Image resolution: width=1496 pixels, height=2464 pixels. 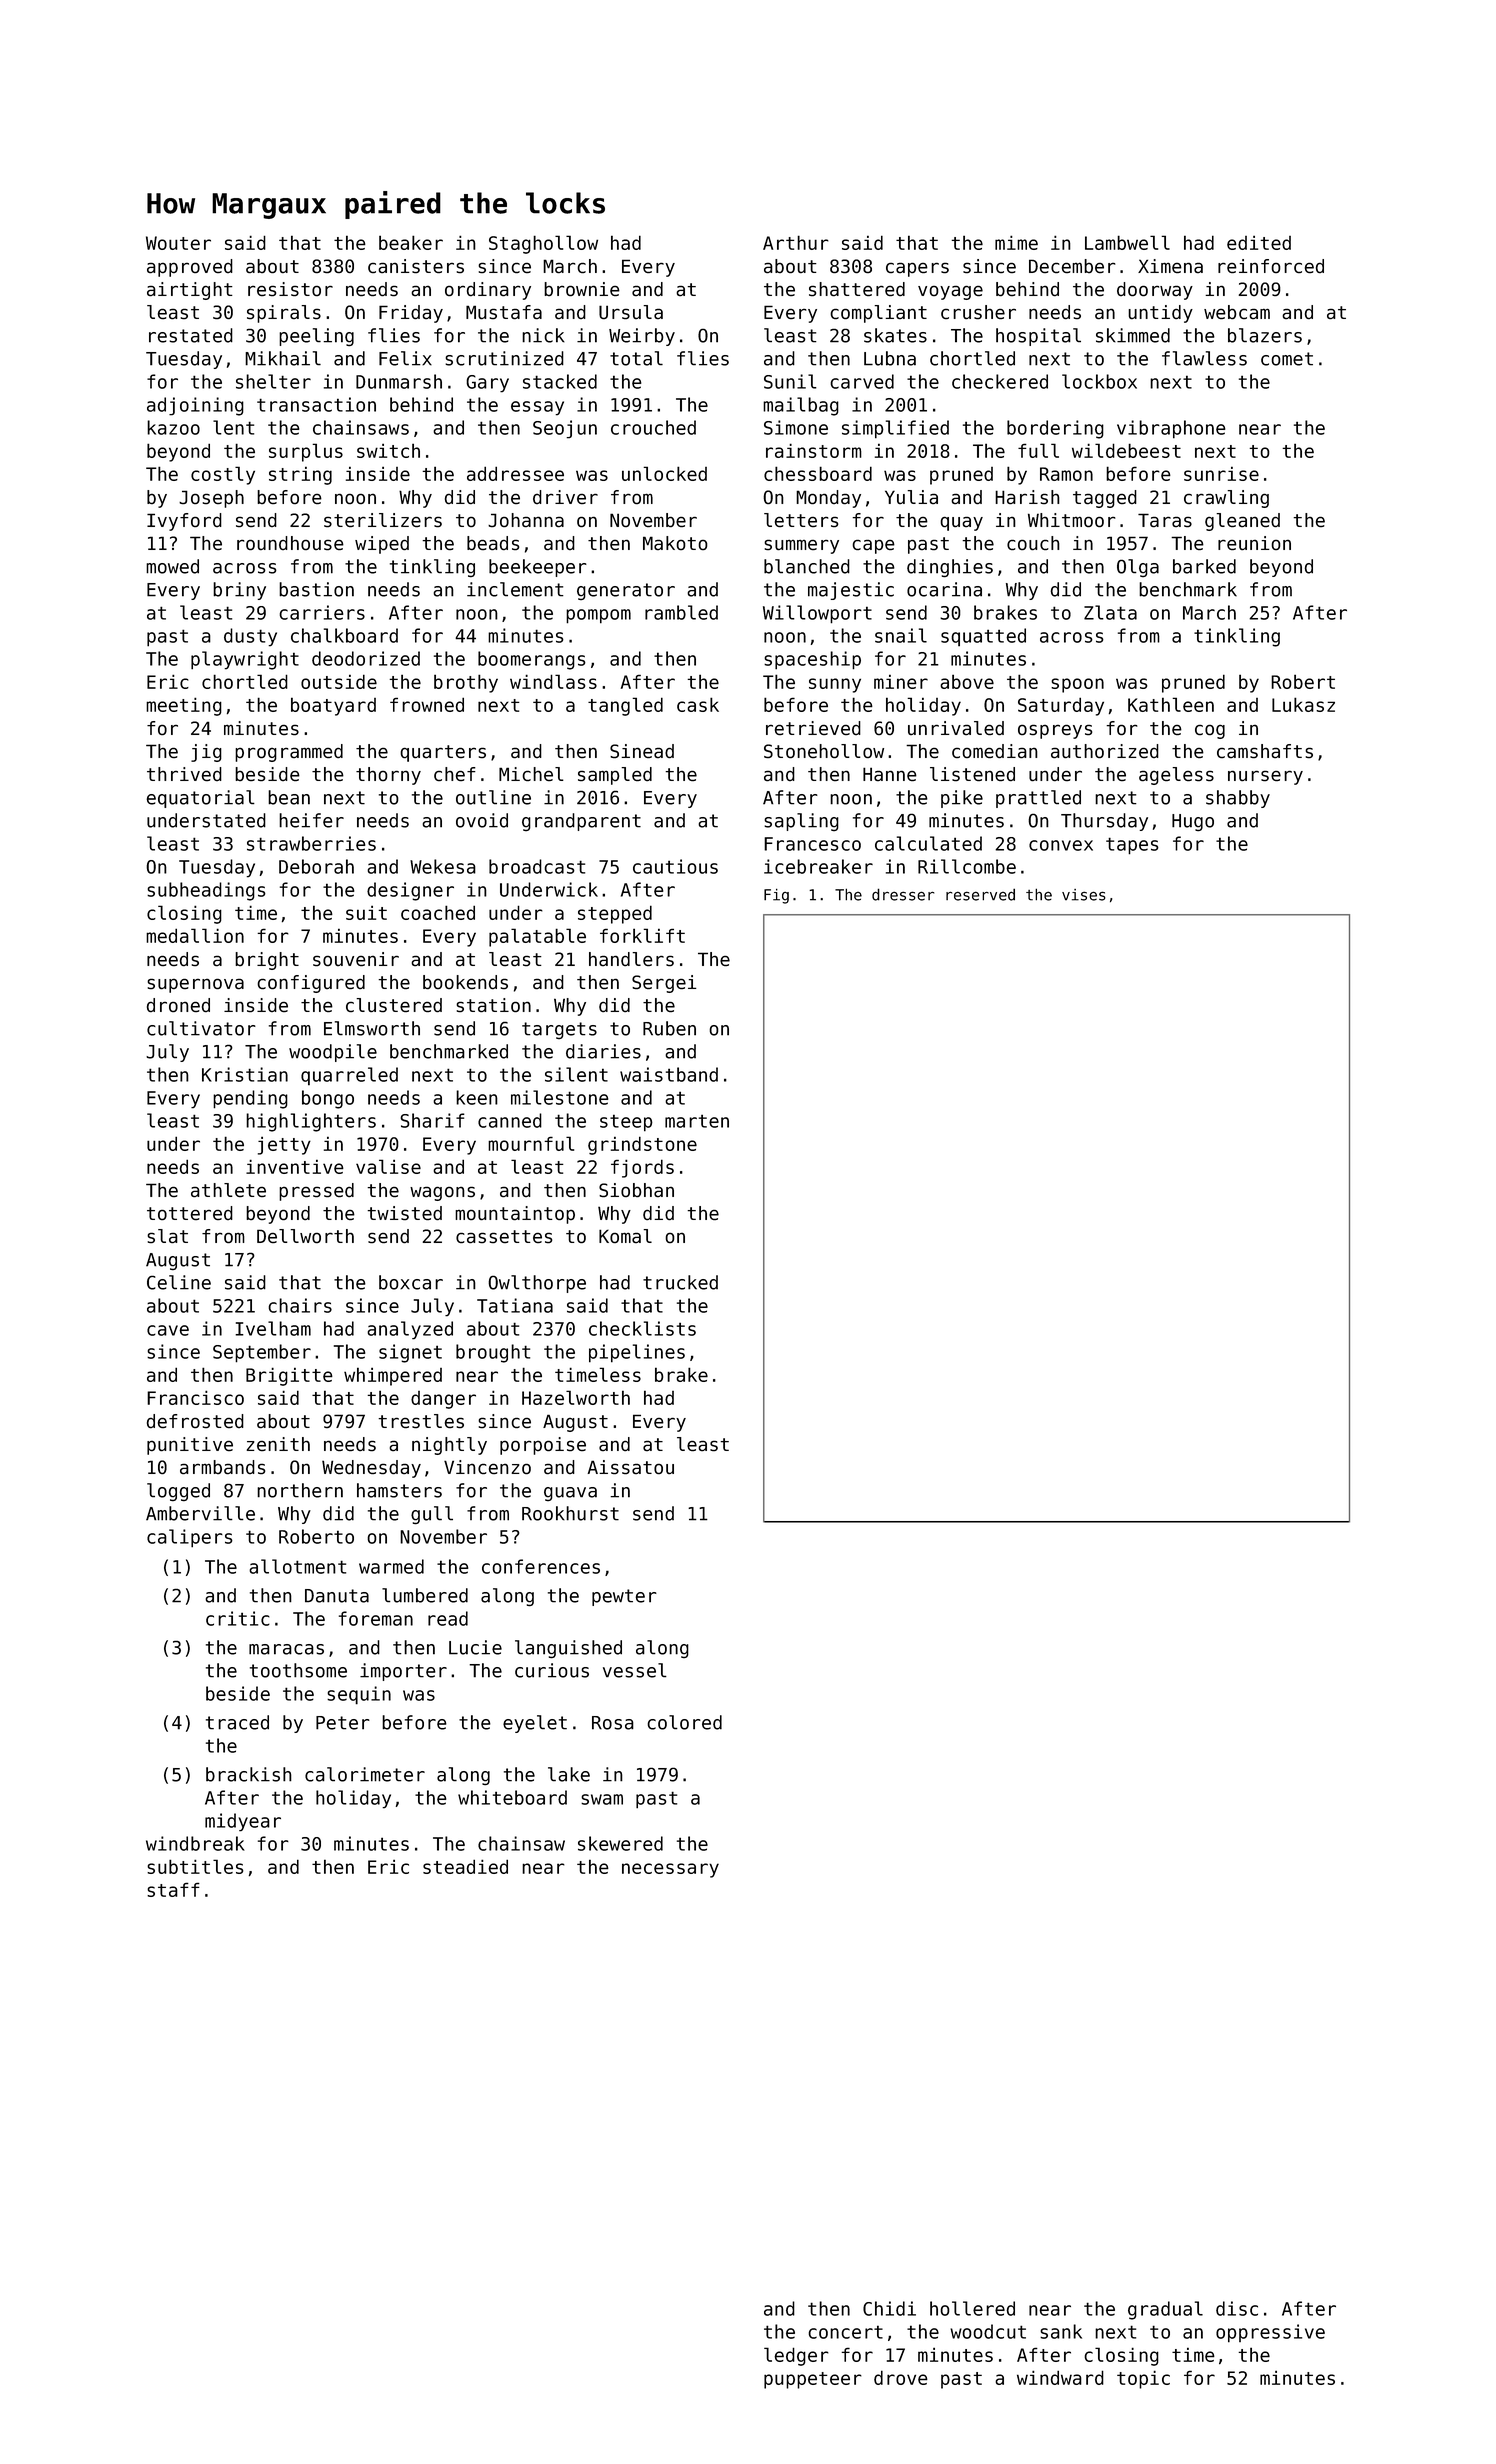 What do you see at coordinates (685, 1722) in the image?
I see `colored` at bounding box center [685, 1722].
